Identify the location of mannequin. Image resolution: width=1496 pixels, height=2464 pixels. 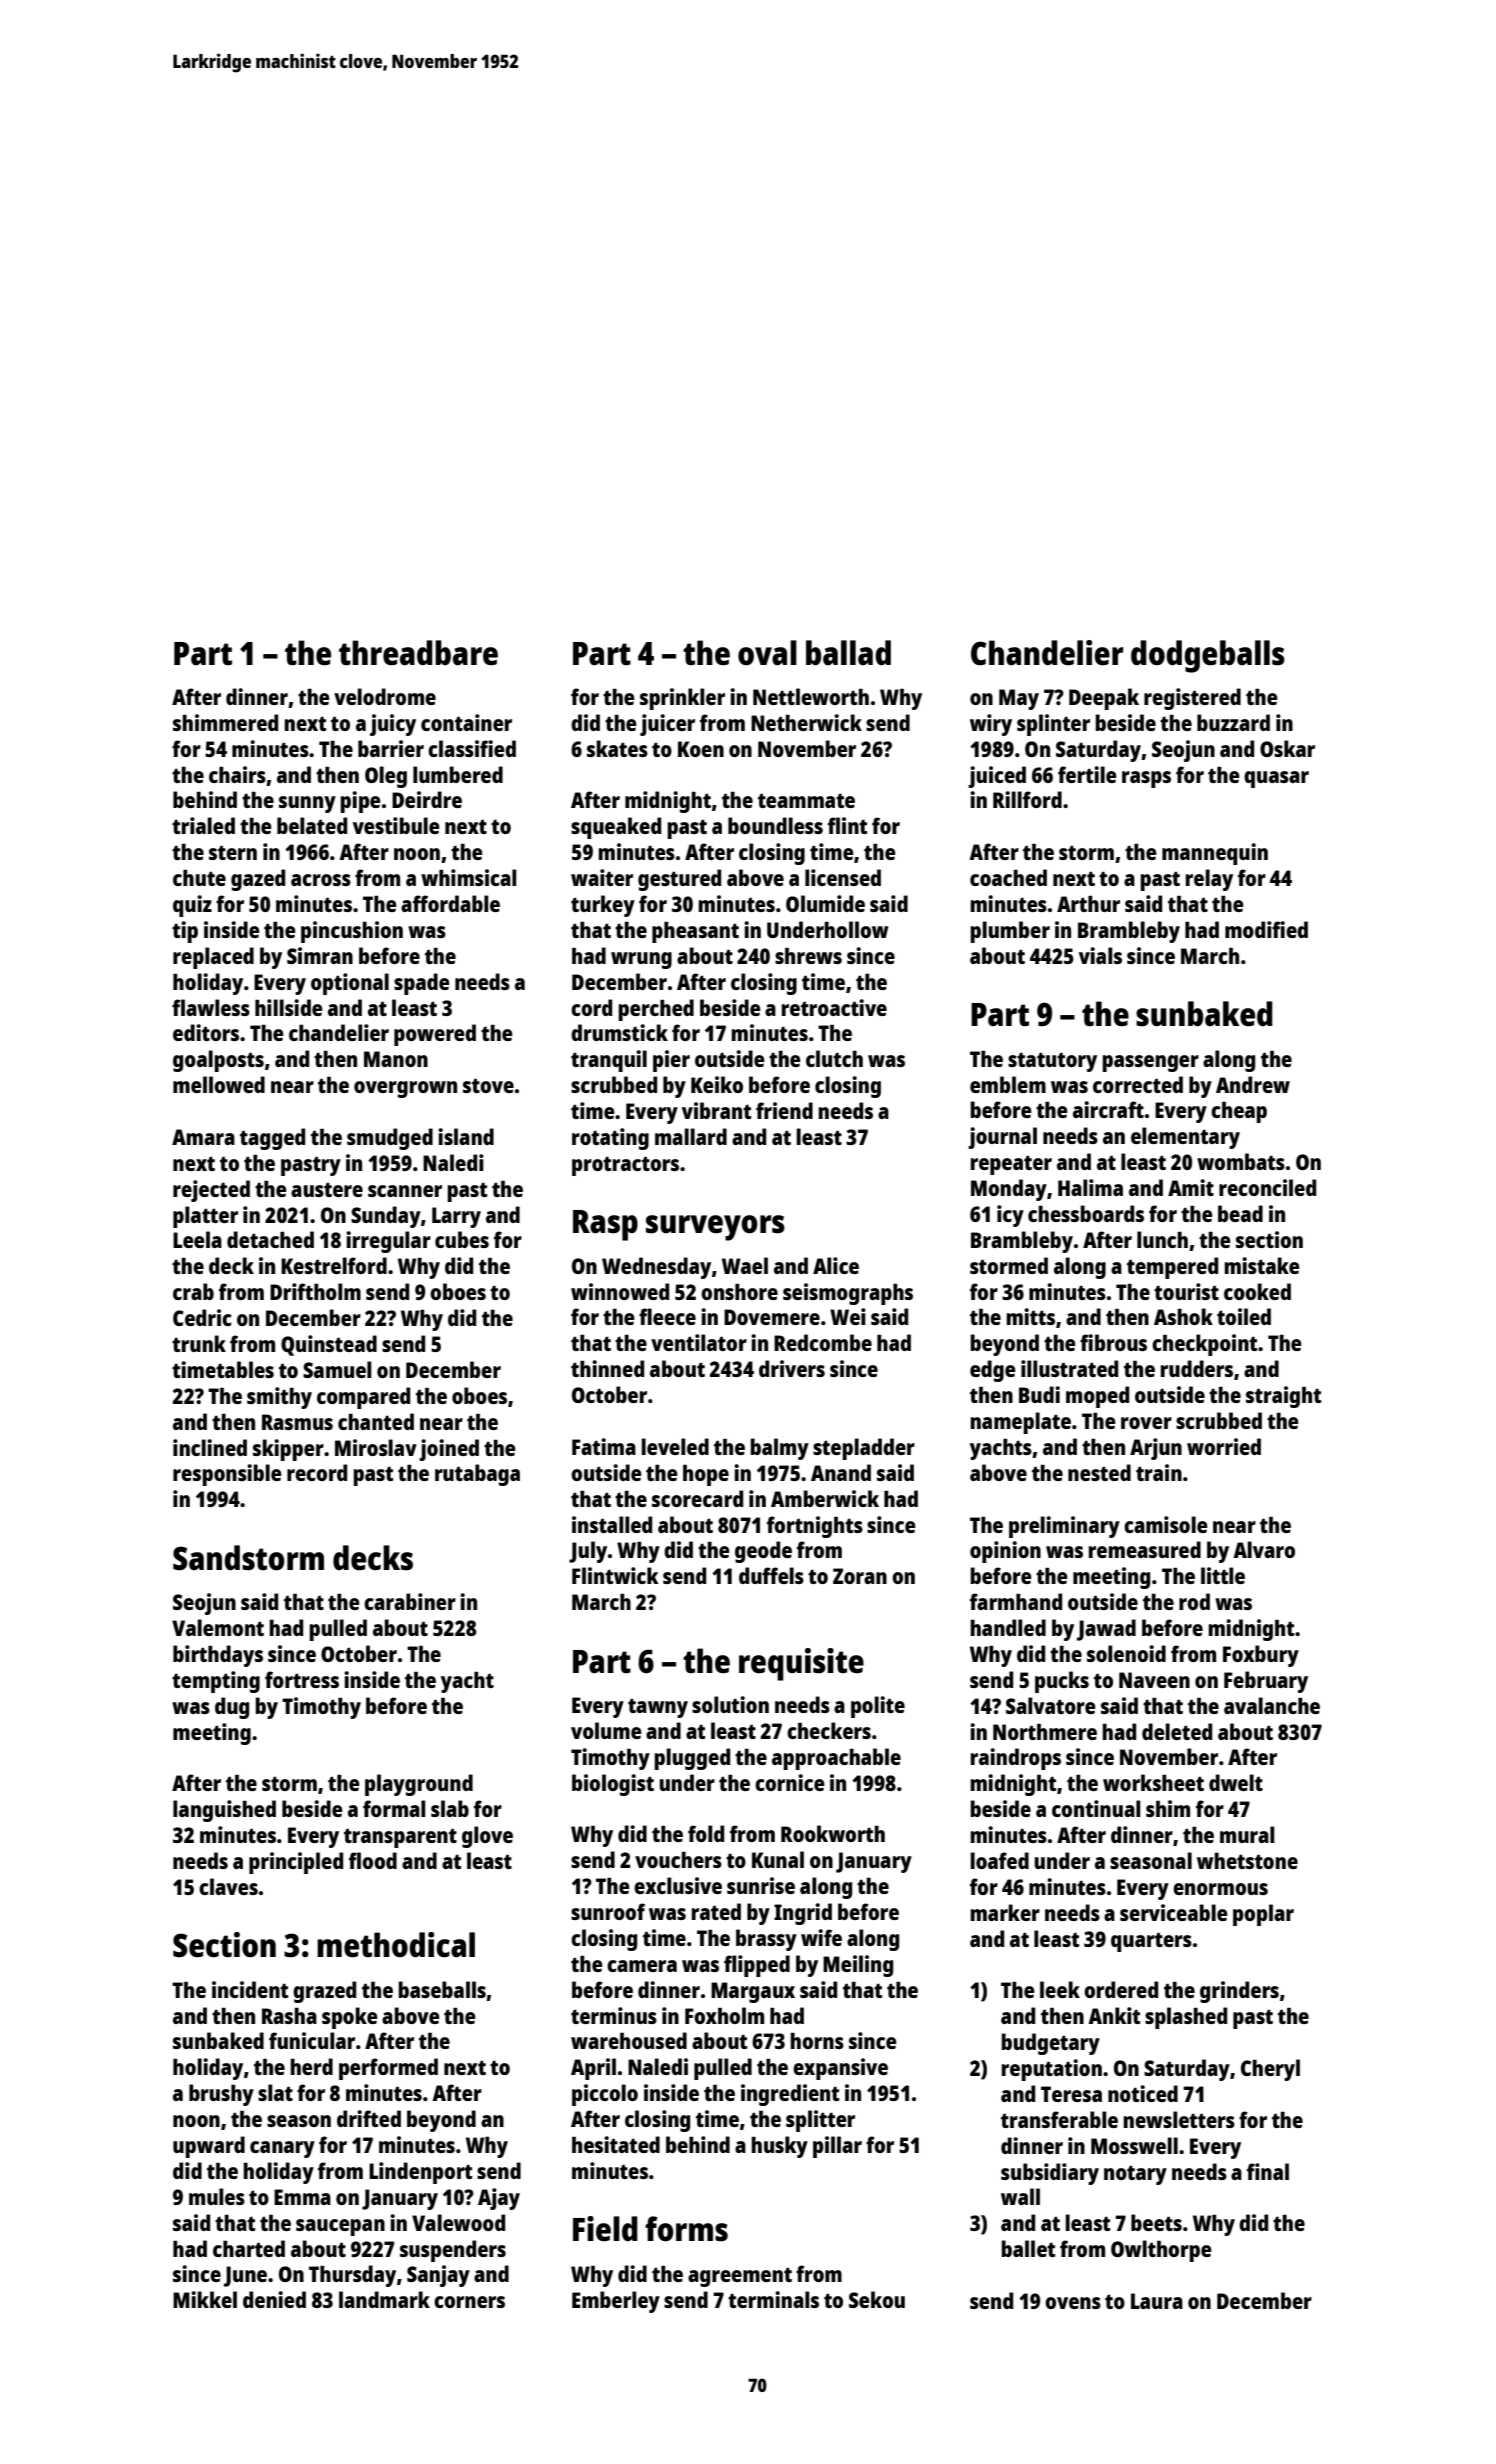
(1215, 854).
